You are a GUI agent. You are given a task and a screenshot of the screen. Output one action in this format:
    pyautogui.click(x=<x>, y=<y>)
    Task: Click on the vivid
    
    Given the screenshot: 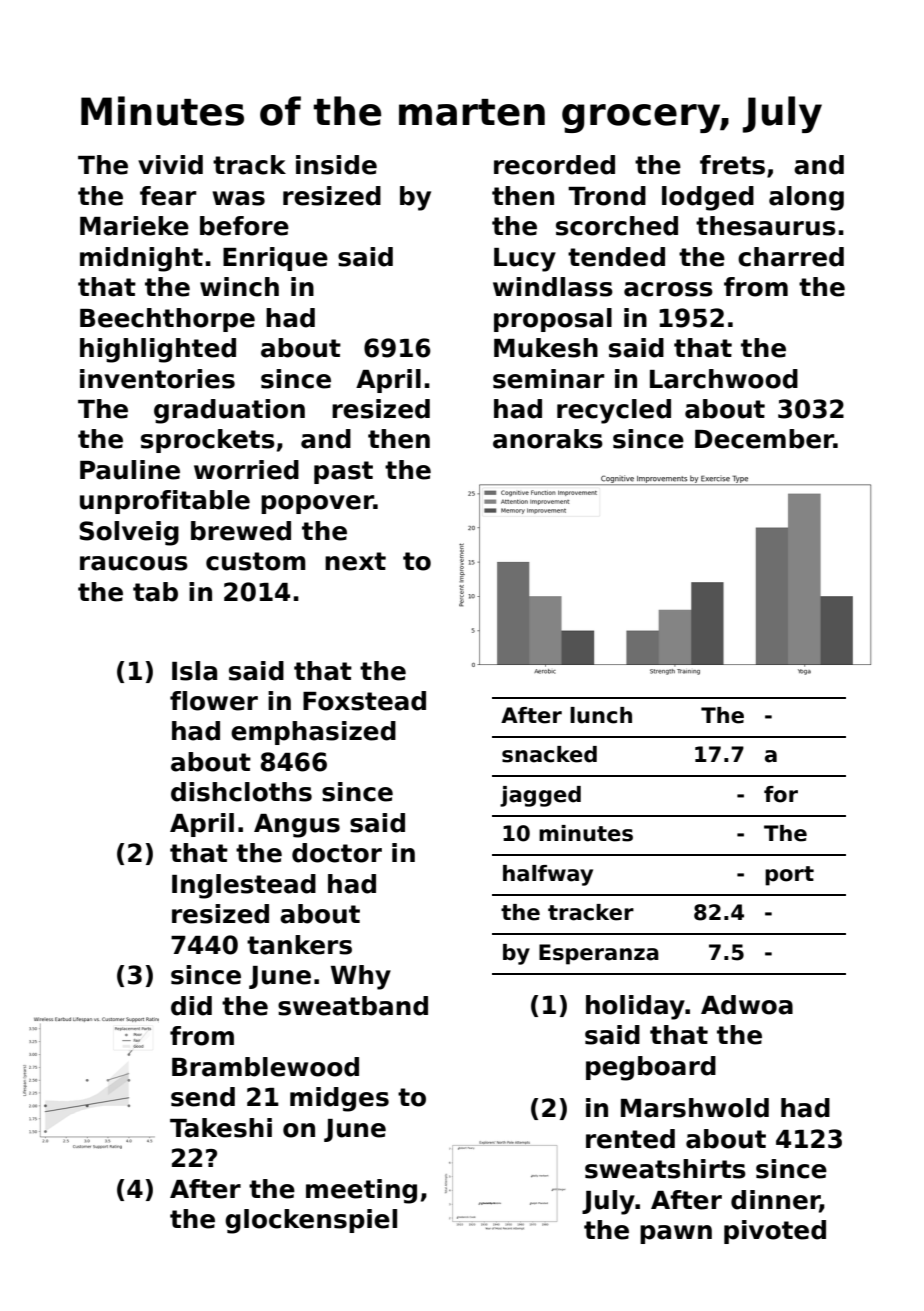 What is the action you would take?
    pyautogui.click(x=170, y=165)
